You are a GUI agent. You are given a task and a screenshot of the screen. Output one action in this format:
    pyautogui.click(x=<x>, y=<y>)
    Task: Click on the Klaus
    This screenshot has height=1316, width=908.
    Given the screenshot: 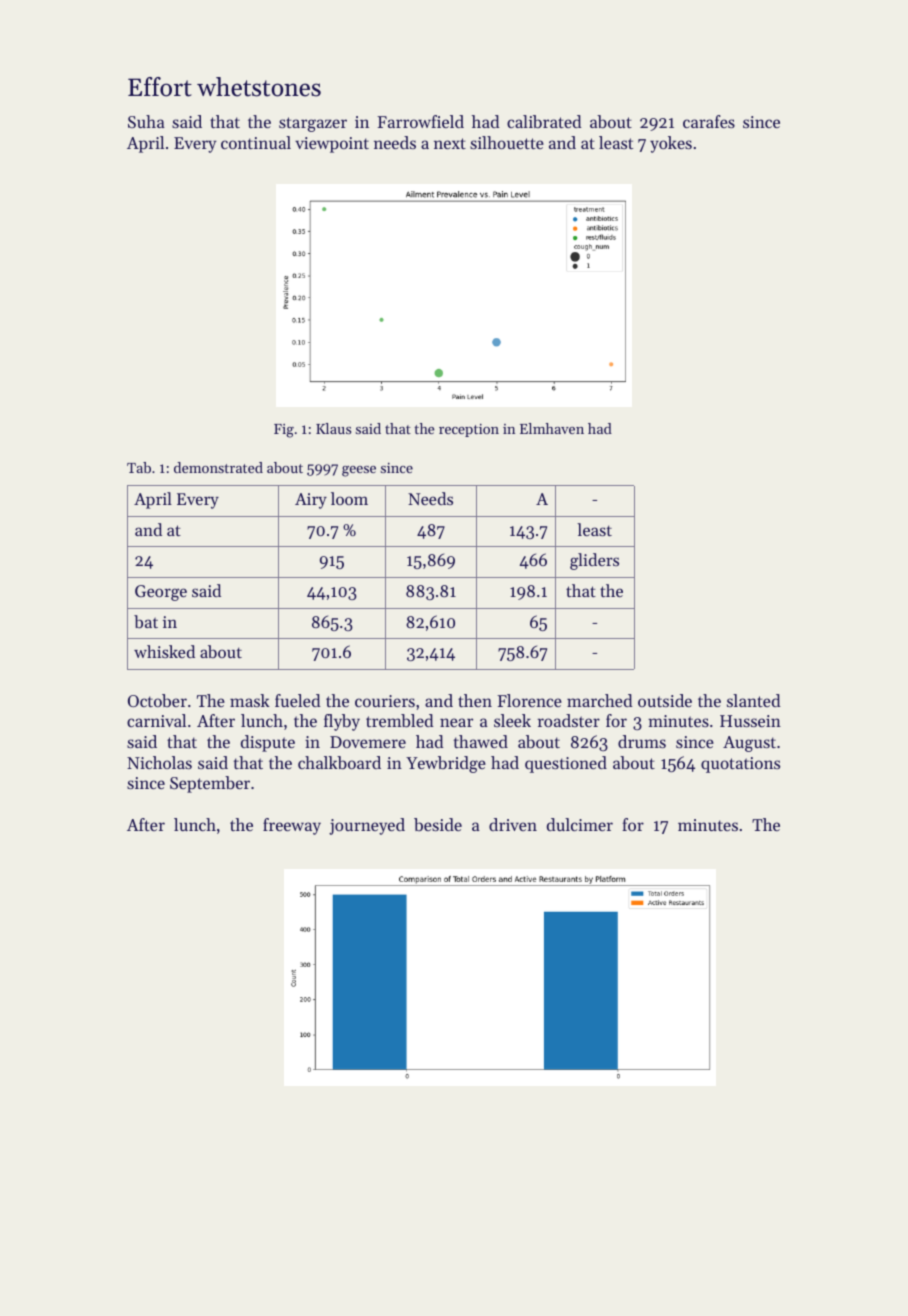 What is the action you would take?
    pyautogui.click(x=333, y=428)
